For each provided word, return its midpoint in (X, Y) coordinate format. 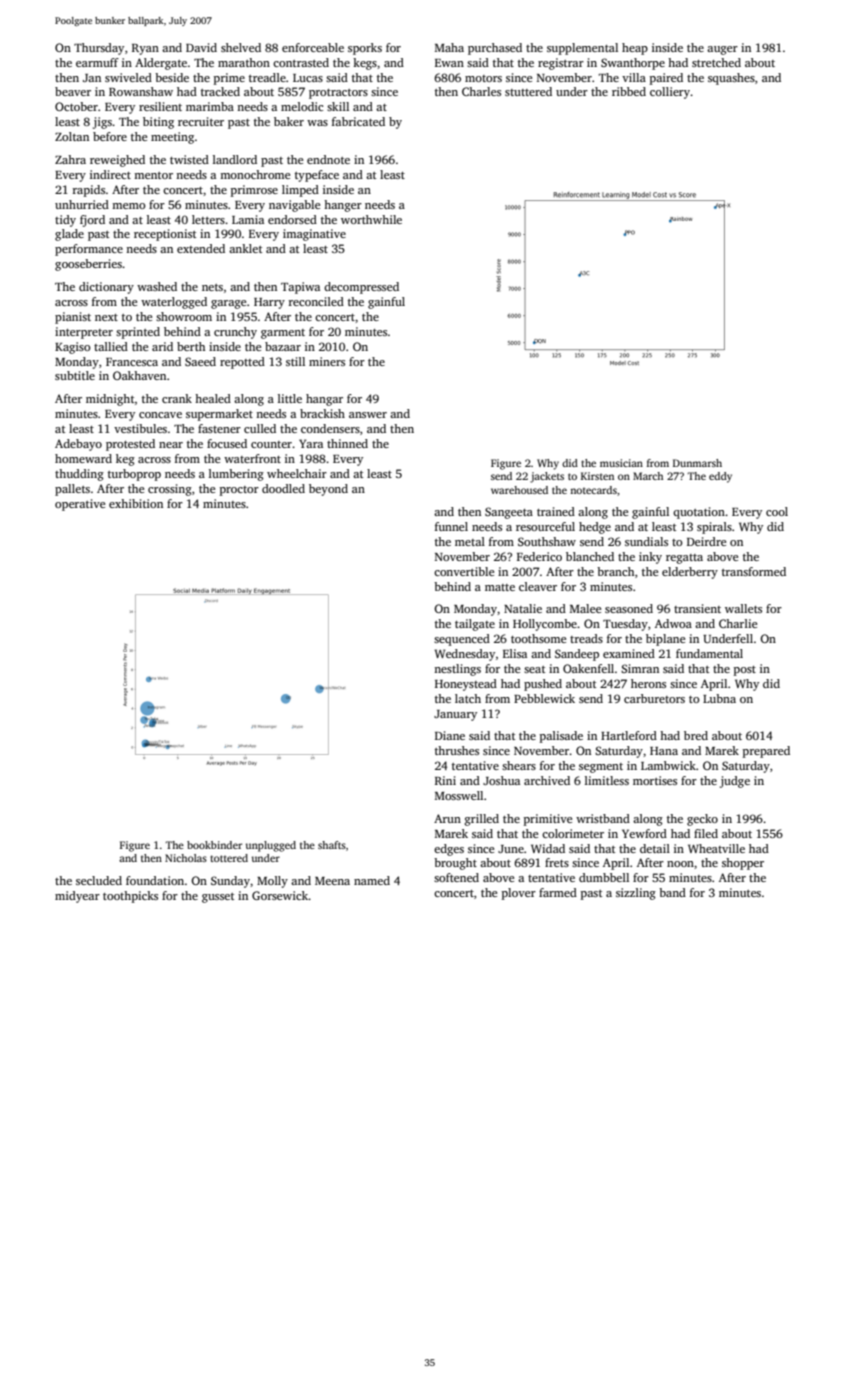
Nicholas (186, 858)
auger (722, 50)
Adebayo (78, 445)
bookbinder (214, 845)
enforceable (313, 47)
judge (735, 782)
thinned (347, 443)
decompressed (361, 288)
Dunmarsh (697, 463)
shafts (332, 845)
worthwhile (371, 219)
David (201, 47)
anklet (245, 248)
